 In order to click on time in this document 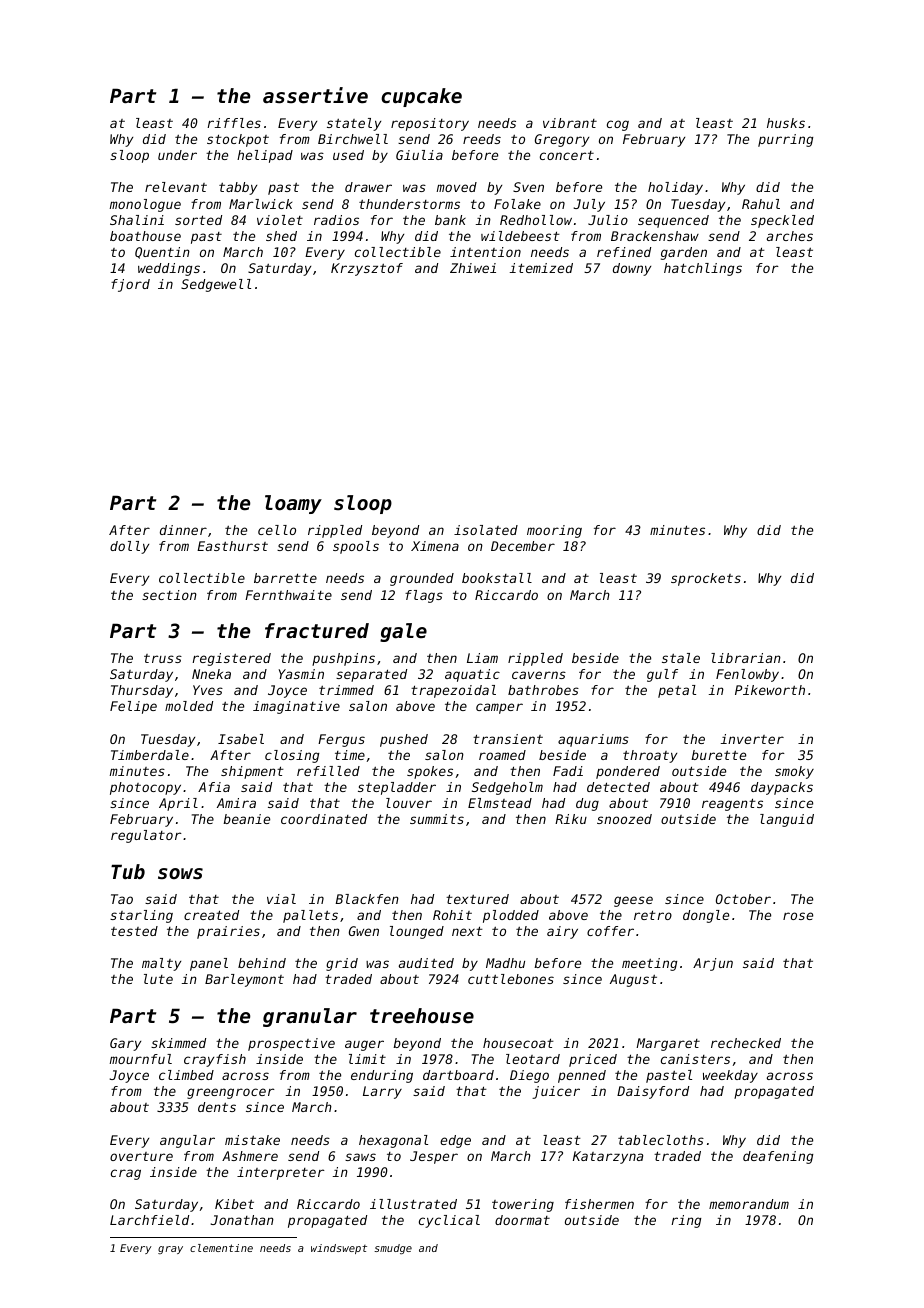, I will do `click(350, 755)`.
